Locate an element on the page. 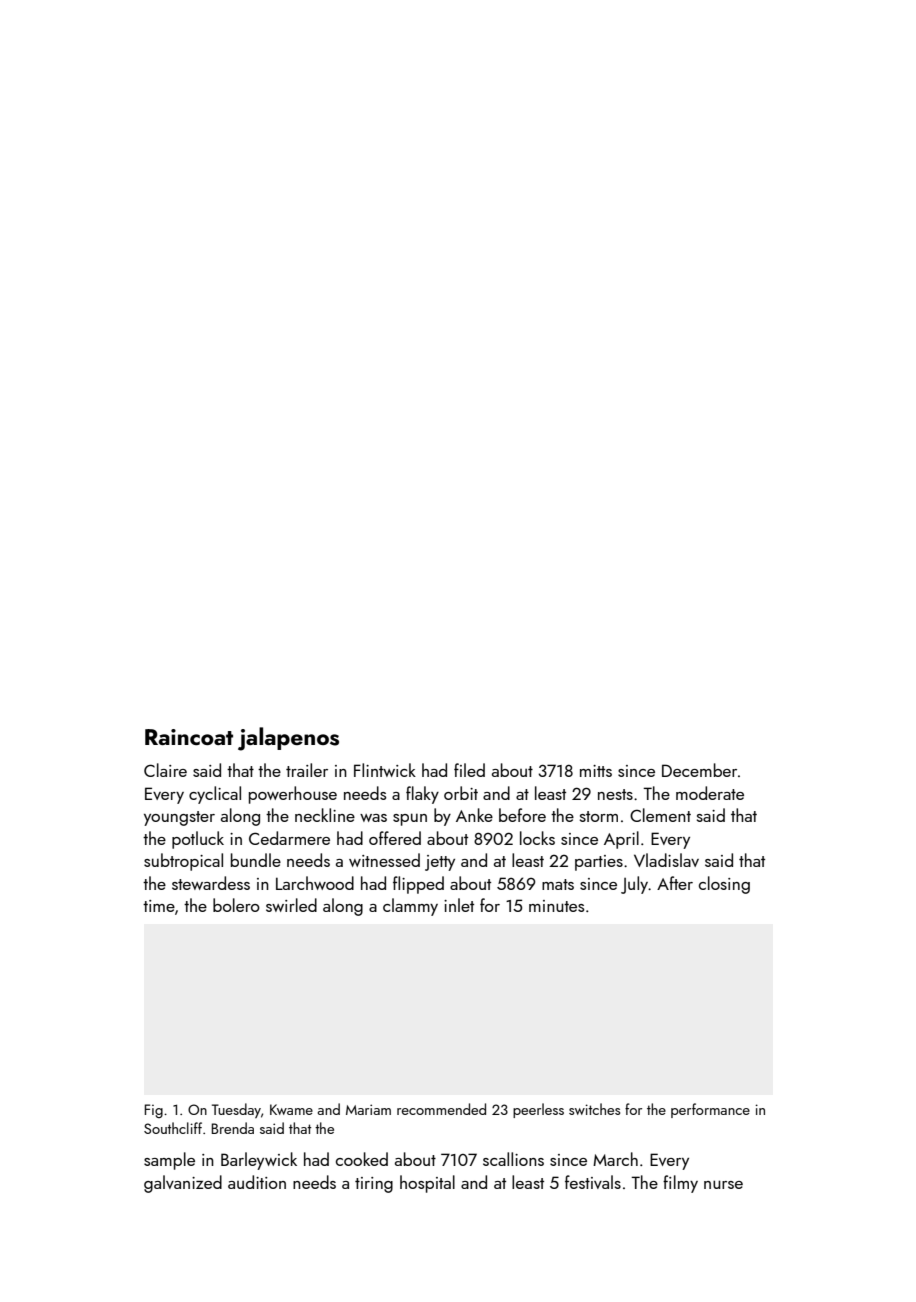 The width and height of the image is (916, 1302). December is located at coordinates (699, 770).
